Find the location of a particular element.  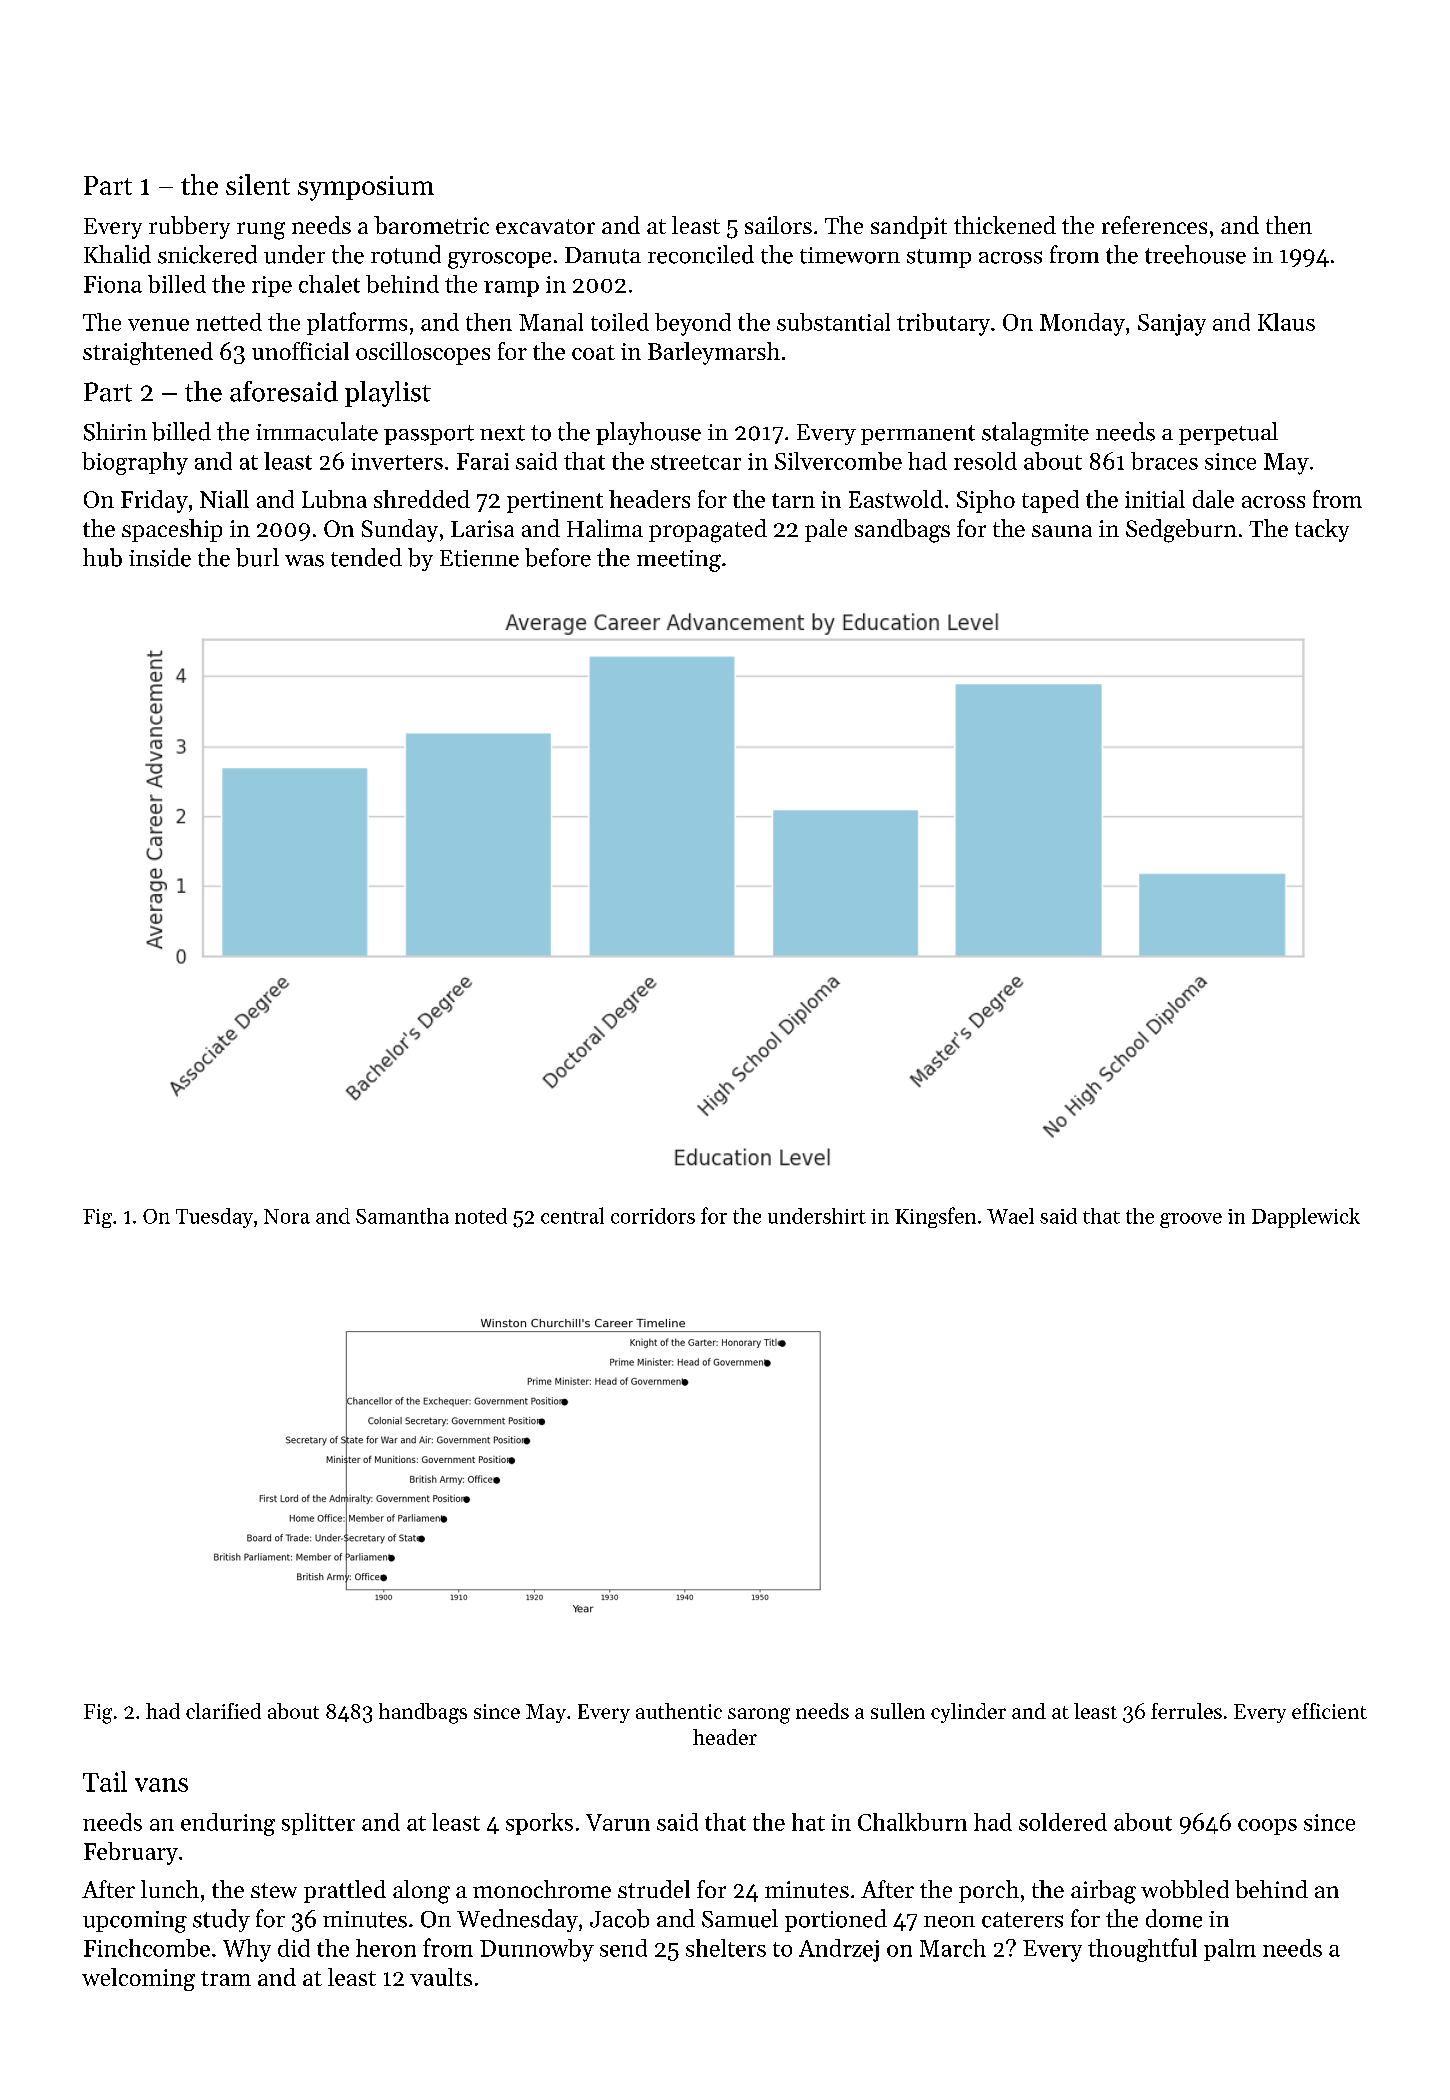

Varun is located at coordinates (618, 1822).
